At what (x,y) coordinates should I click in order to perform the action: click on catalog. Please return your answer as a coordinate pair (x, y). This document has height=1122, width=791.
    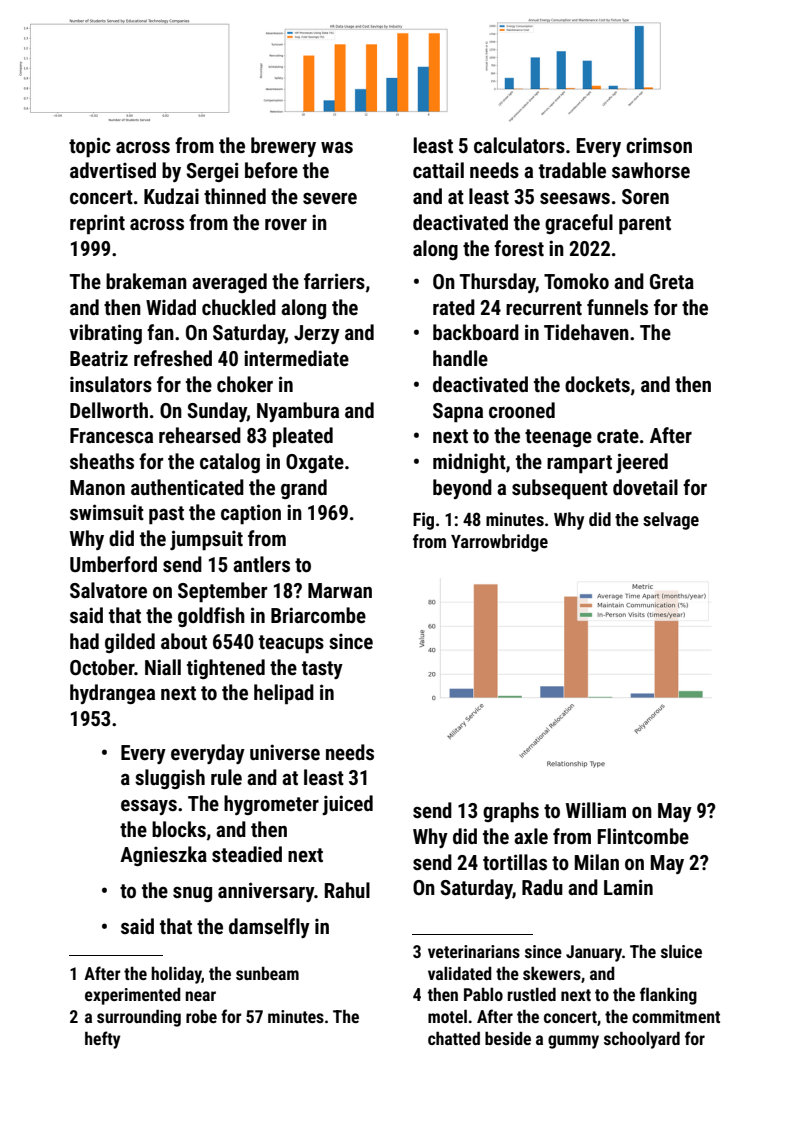
    Looking at the image, I should click on (230, 463).
